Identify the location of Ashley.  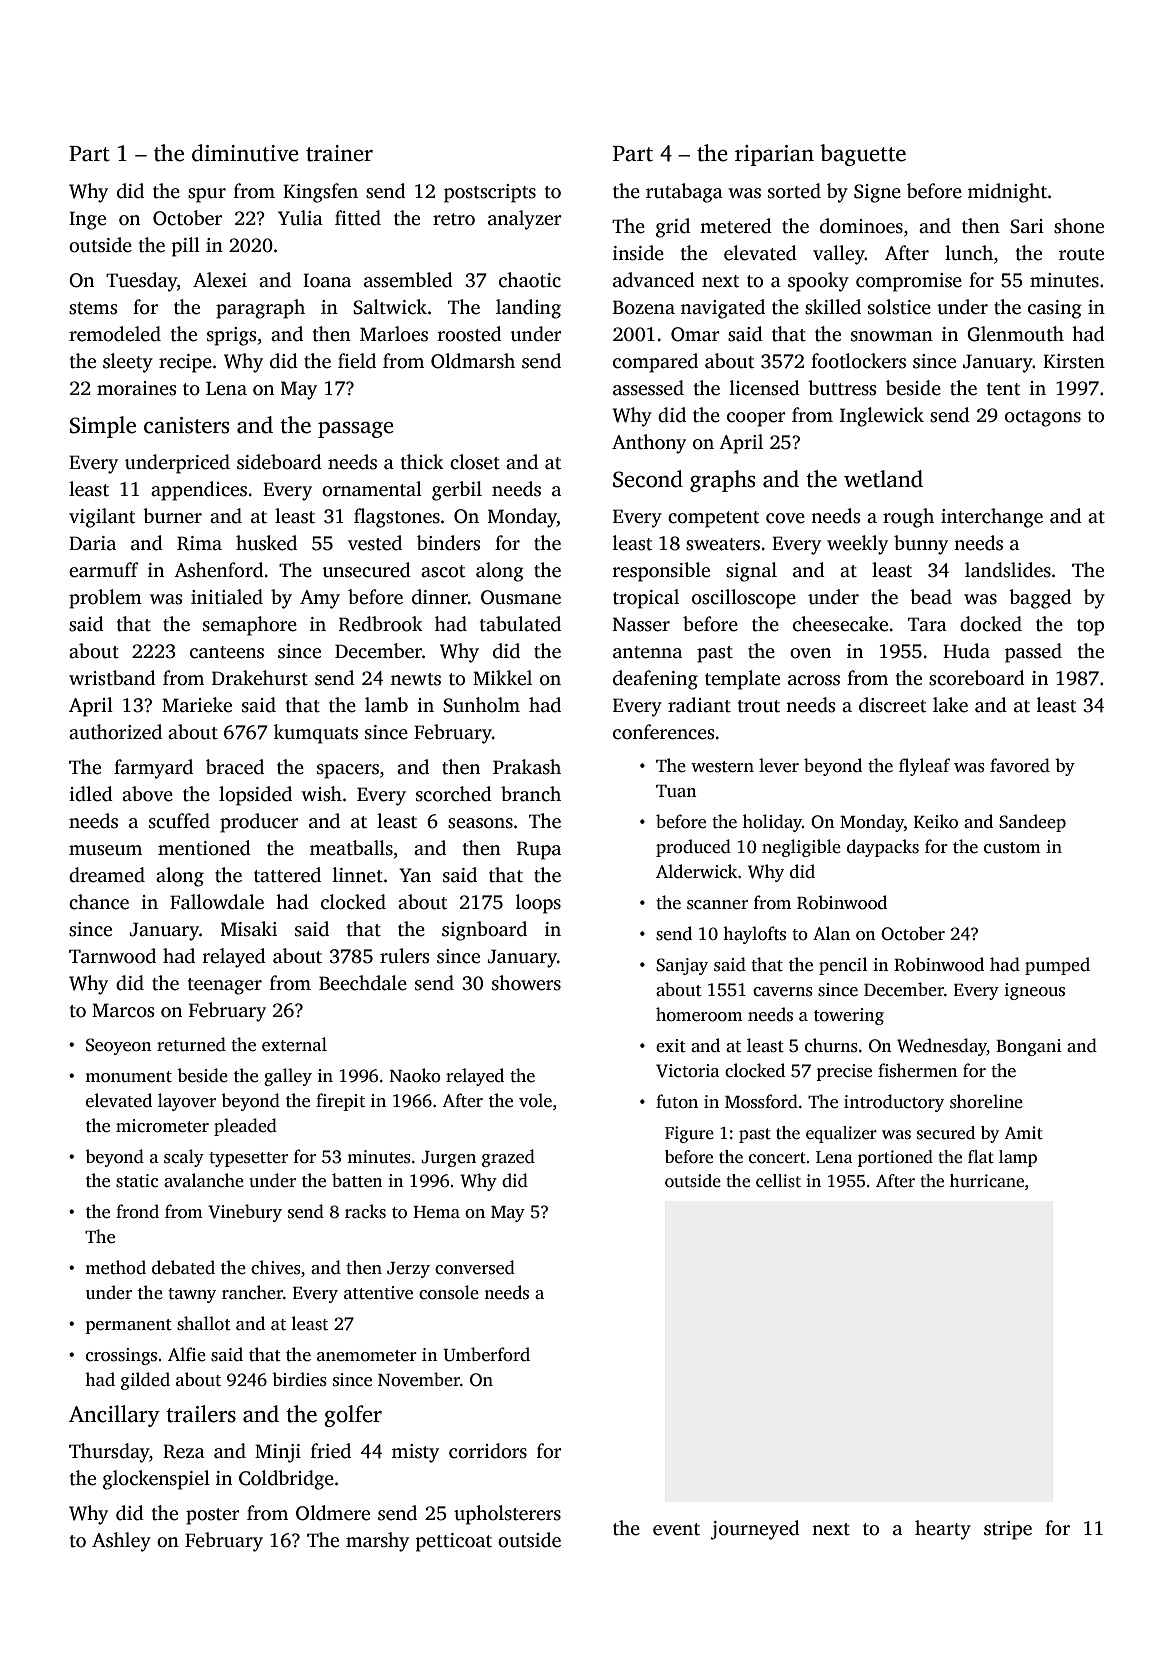
(121, 1542).
